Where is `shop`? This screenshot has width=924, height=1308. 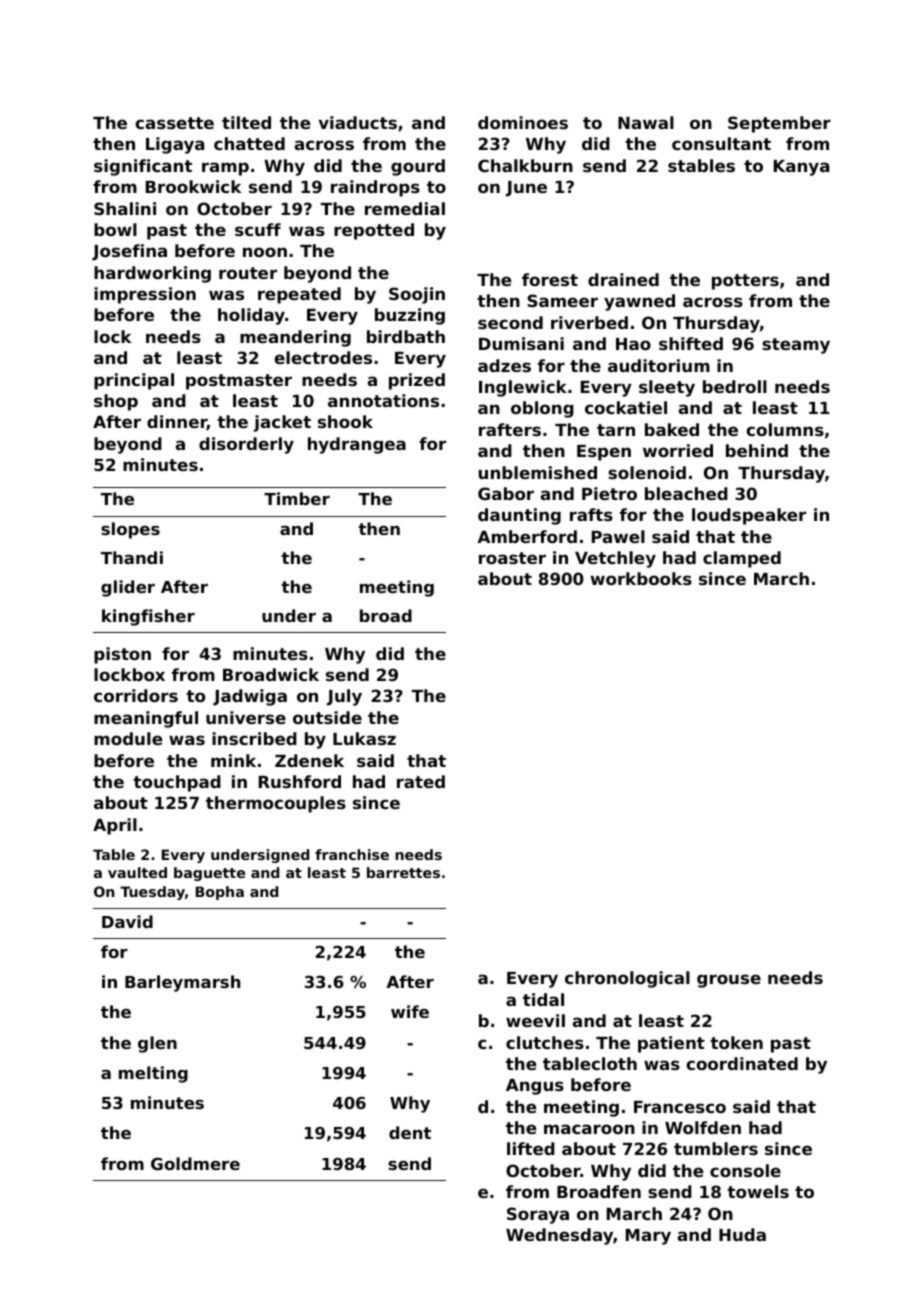 shop is located at coordinates (116, 402).
